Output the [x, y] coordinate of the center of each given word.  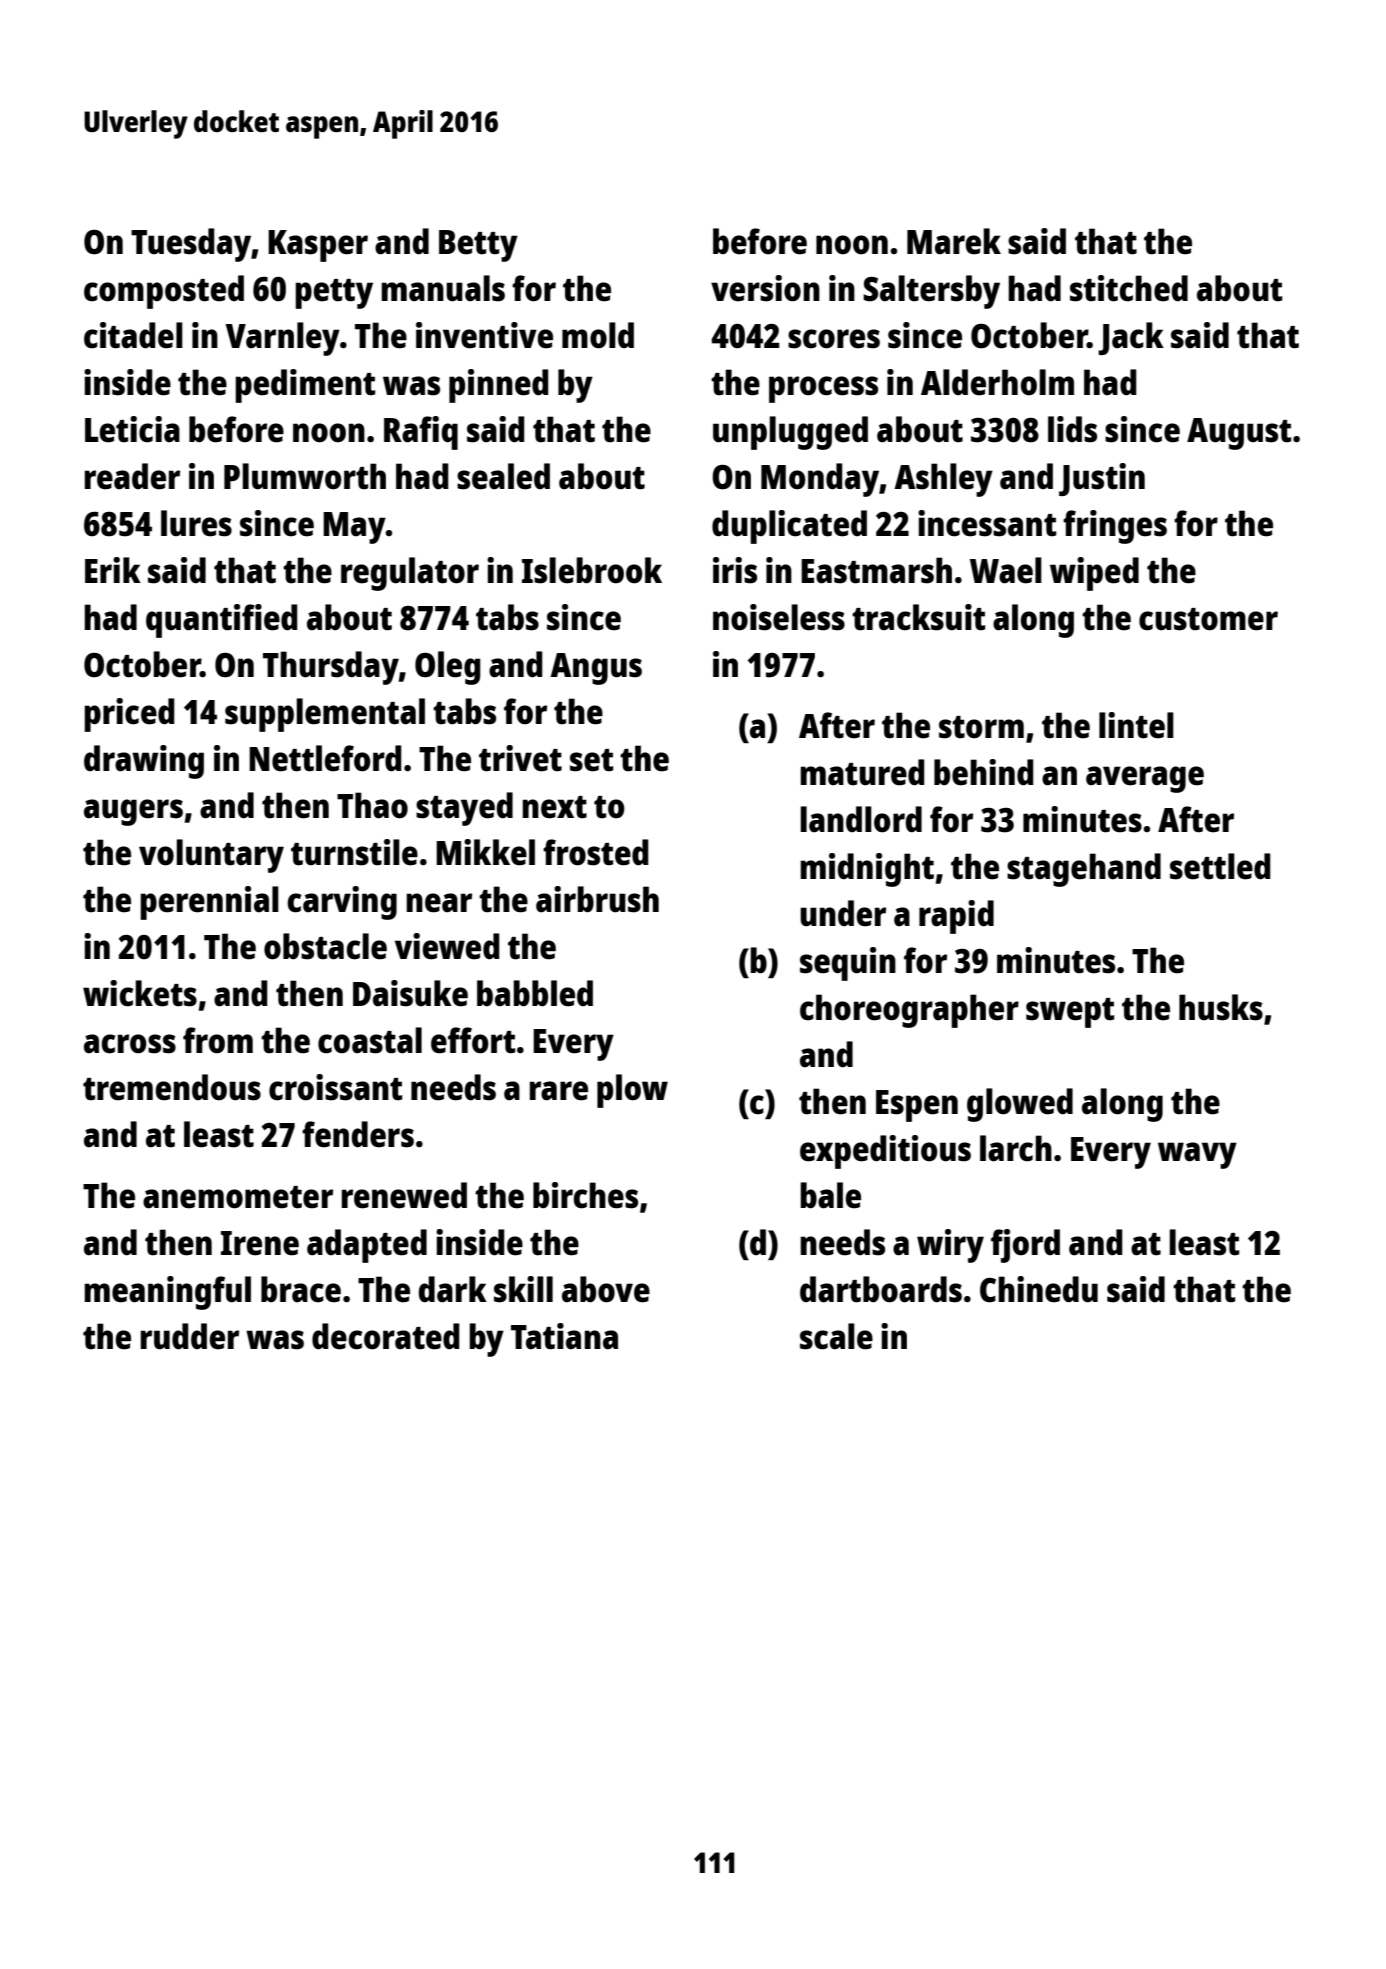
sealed [503, 476]
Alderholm [997, 382]
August [1239, 434]
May [354, 528]
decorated [386, 1336]
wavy [1197, 1155]
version [765, 288]
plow [632, 1091]
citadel [133, 335]
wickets [140, 993]
